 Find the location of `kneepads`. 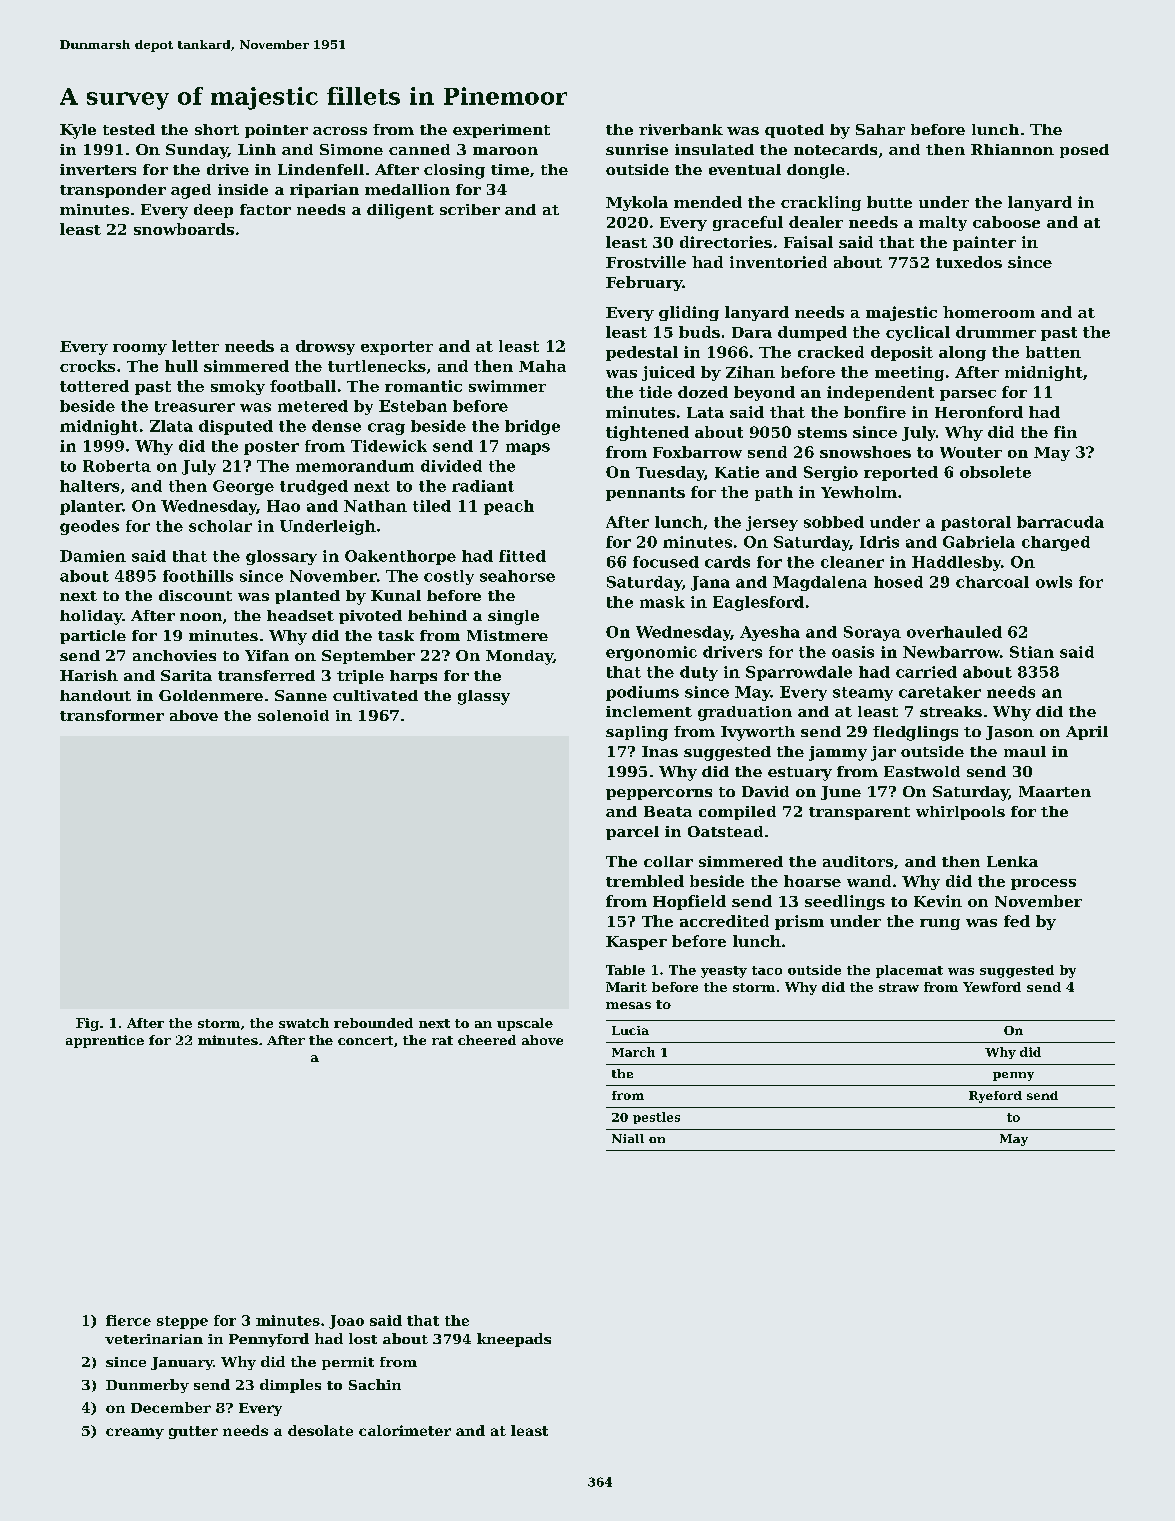

kneepads is located at coordinates (514, 1340).
